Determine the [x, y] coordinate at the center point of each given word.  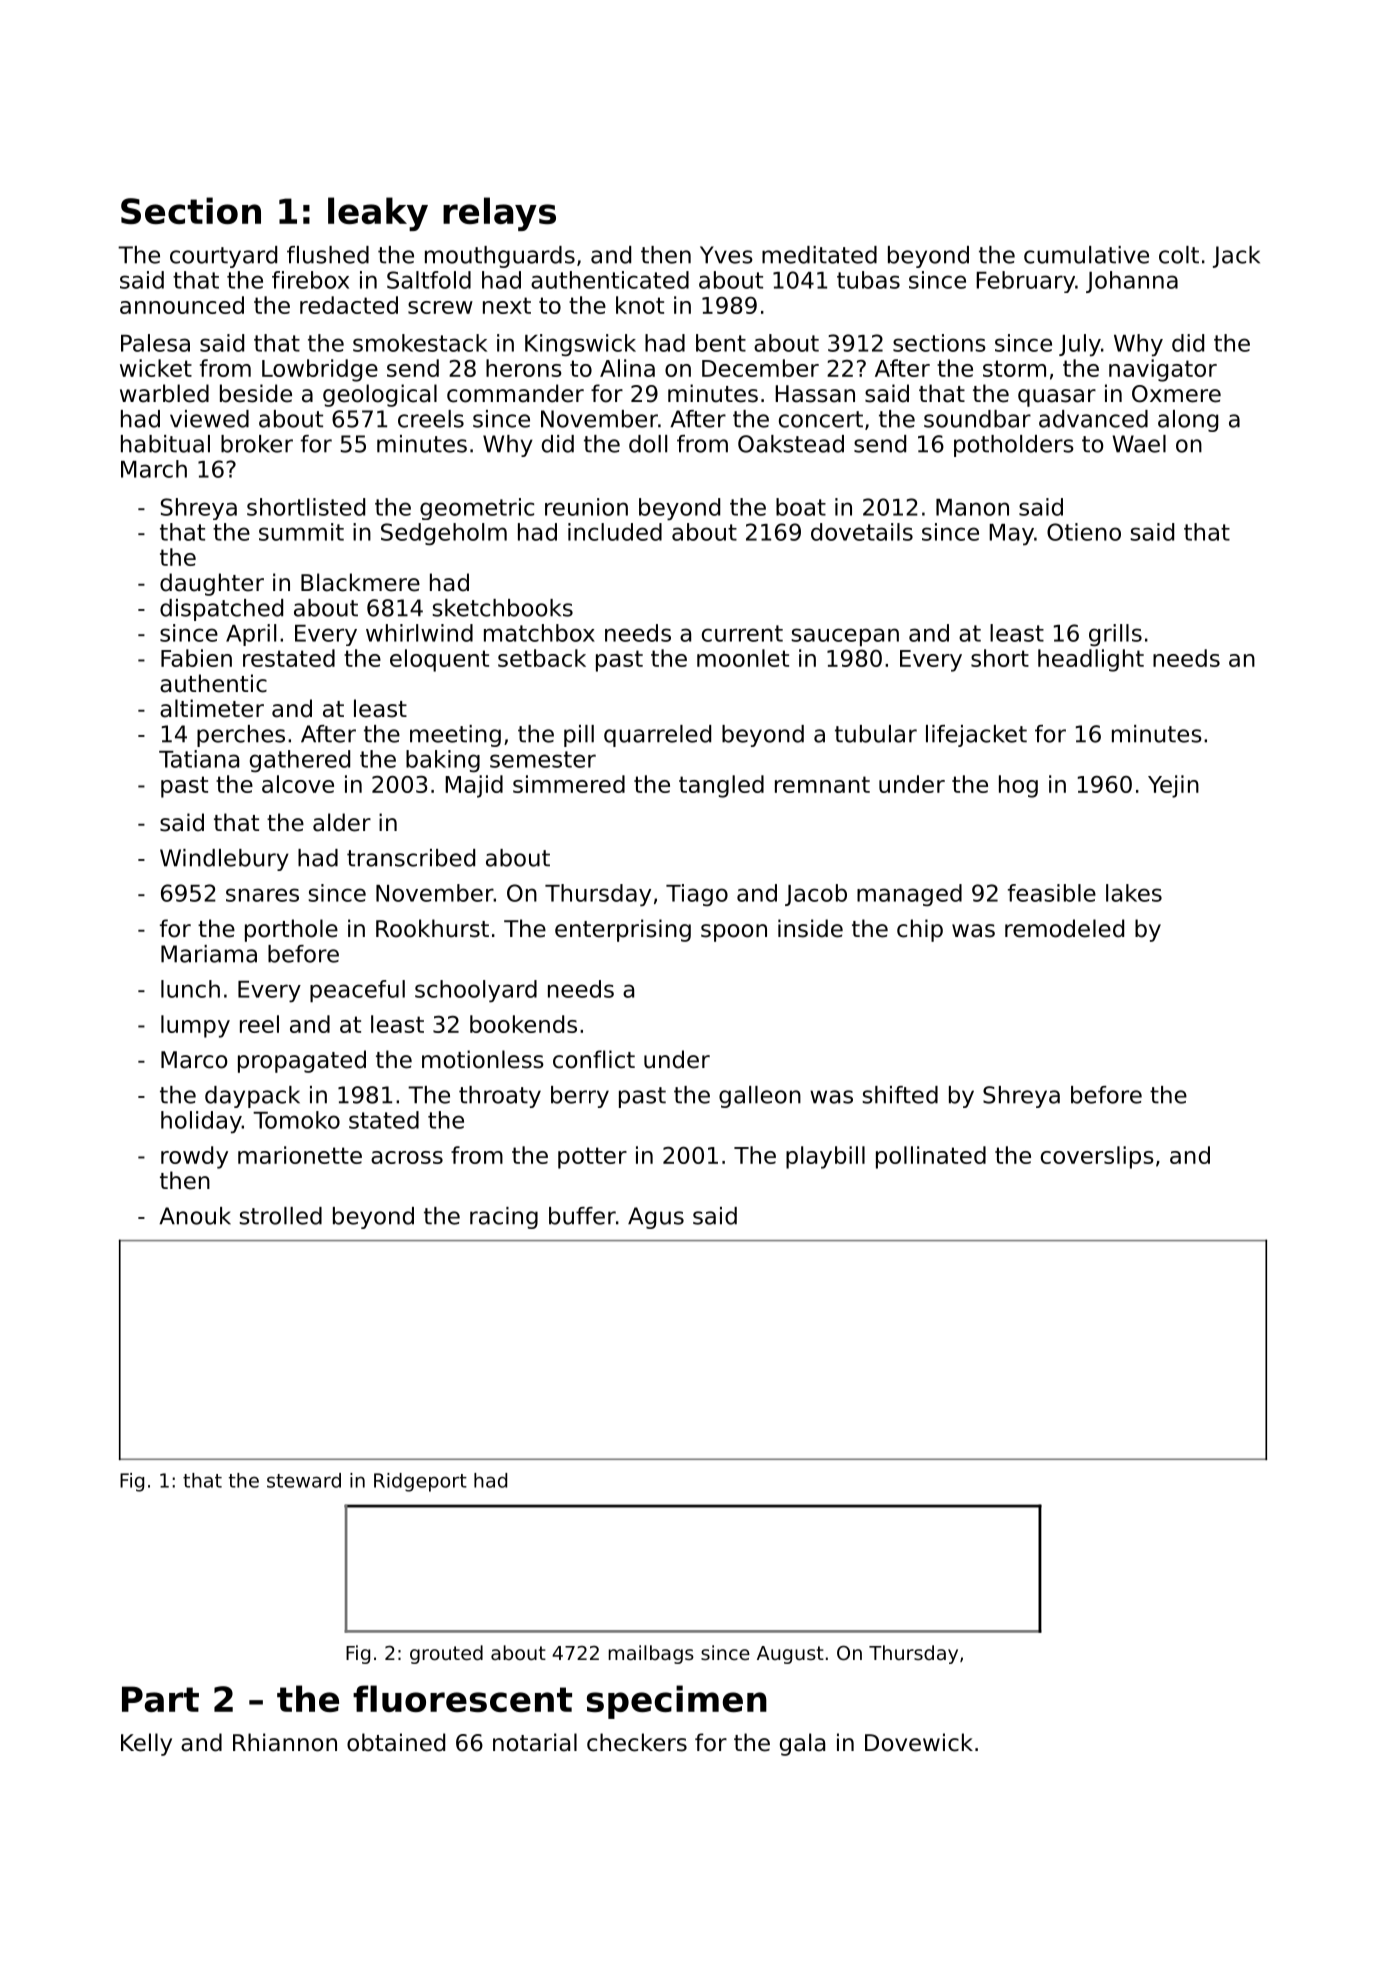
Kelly [146, 1744]
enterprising [623, 930]
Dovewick [919, 1742]
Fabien [196, 658]
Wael [1139, 444]
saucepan [845, 637]
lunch [190, 989]
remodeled [1064, 928]
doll [648, 444]
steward [304, 1480]
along [1188, 421]
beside [256, 393]
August [790, 1655]
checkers [637, 1742]
